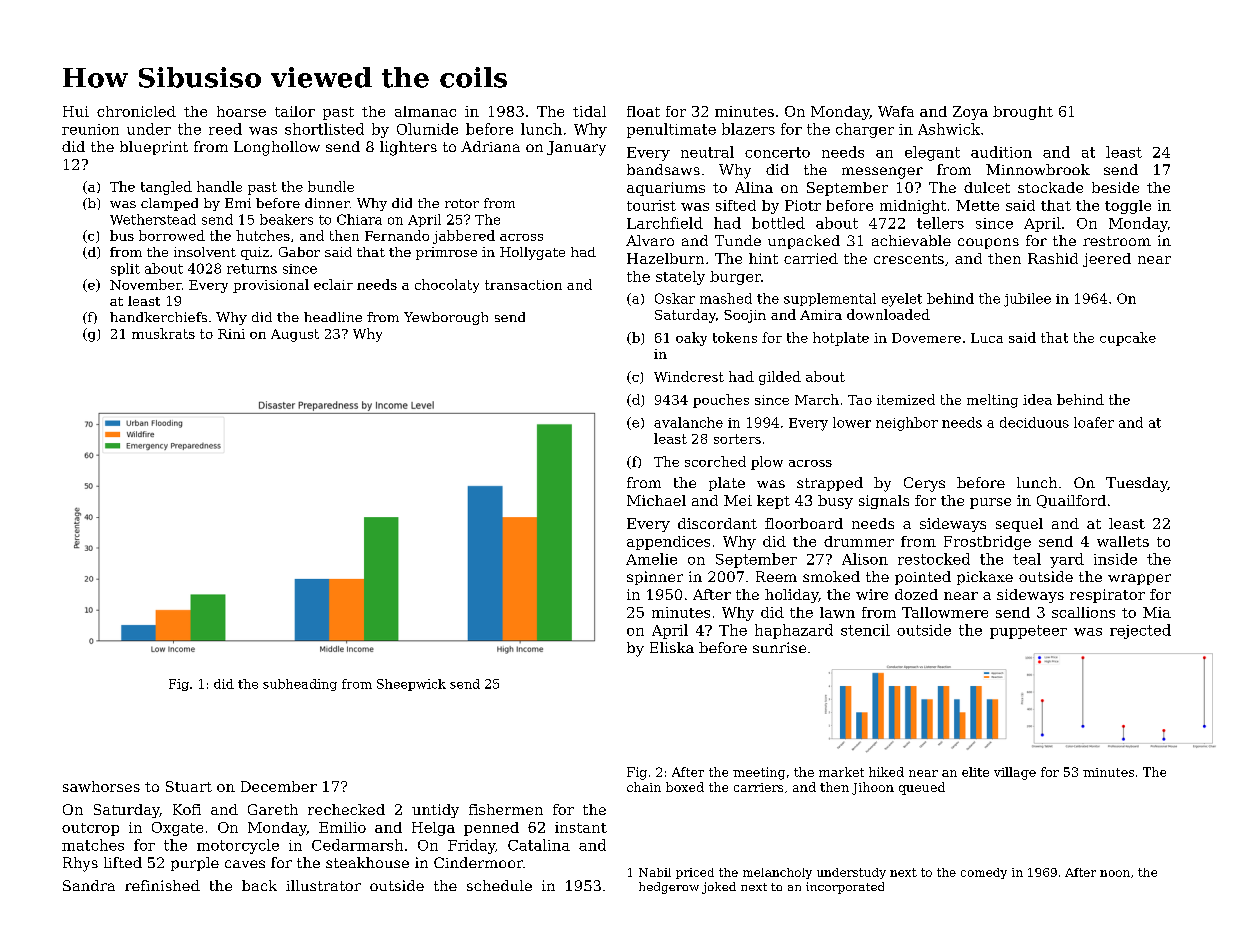 This document has width=1233, height=952. What do you see at coordinates (748, 129) in the document?
I see `blazers` at bounding box center [748, 129].
